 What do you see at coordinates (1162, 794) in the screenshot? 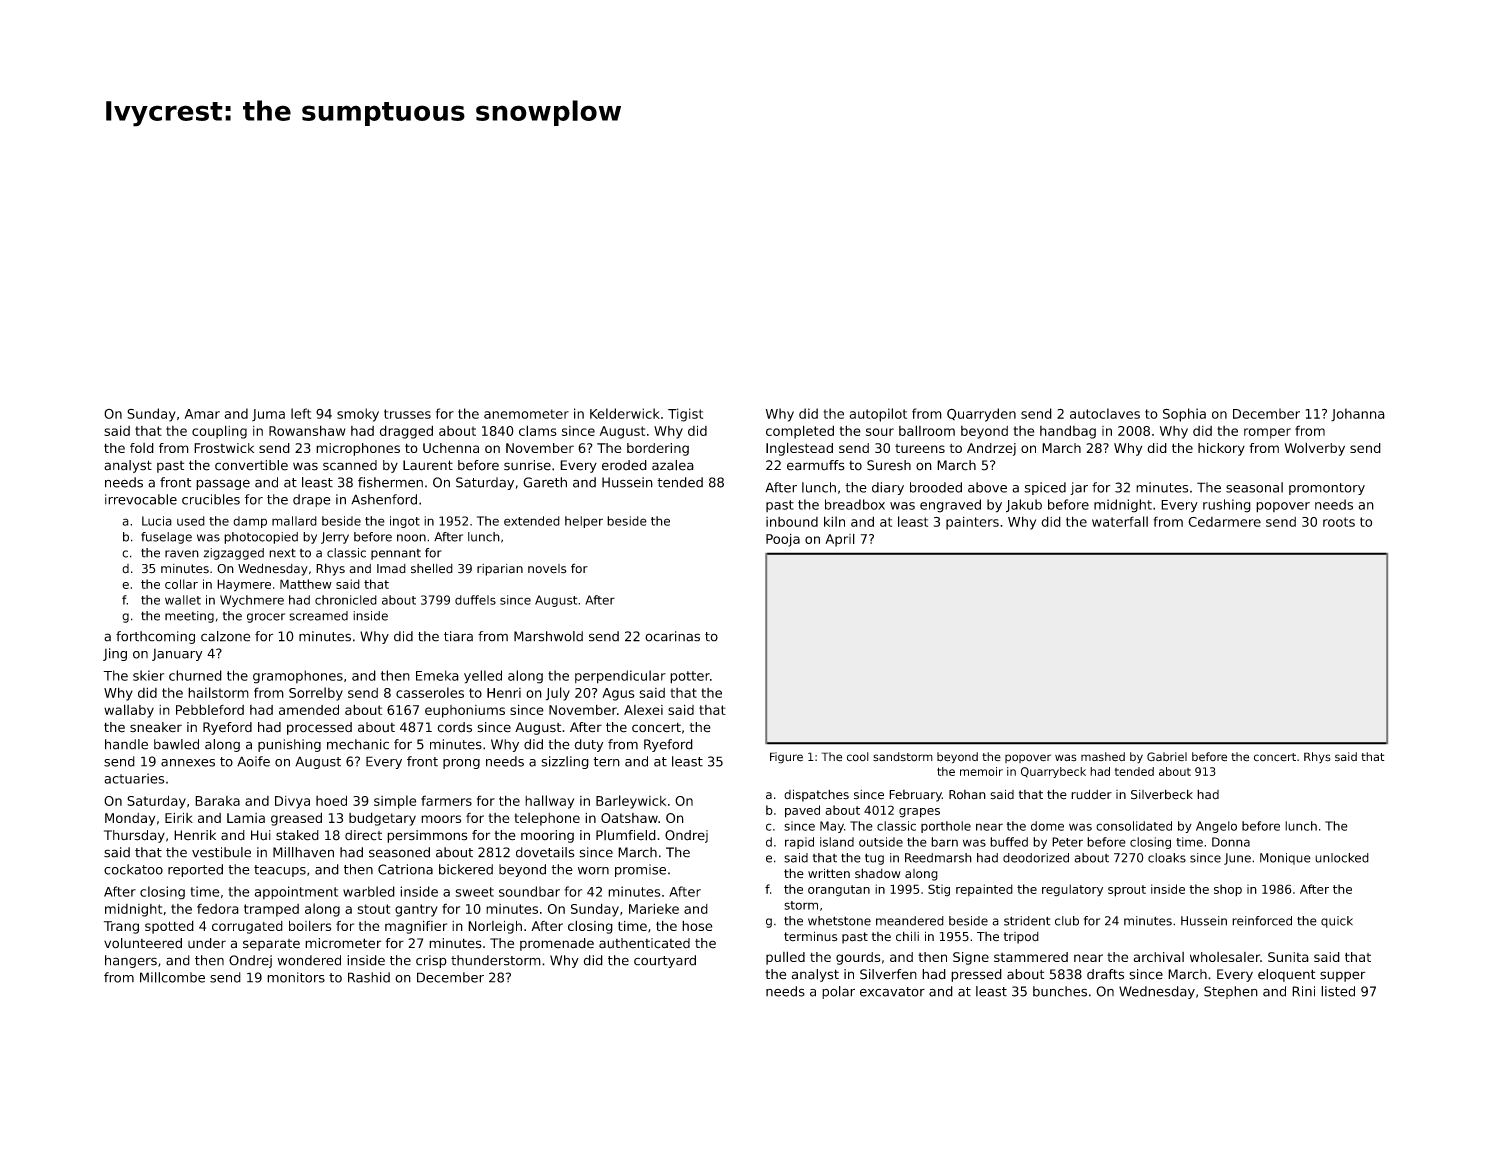
I see `Silverbeck` at bounding box center [1162, 794].
